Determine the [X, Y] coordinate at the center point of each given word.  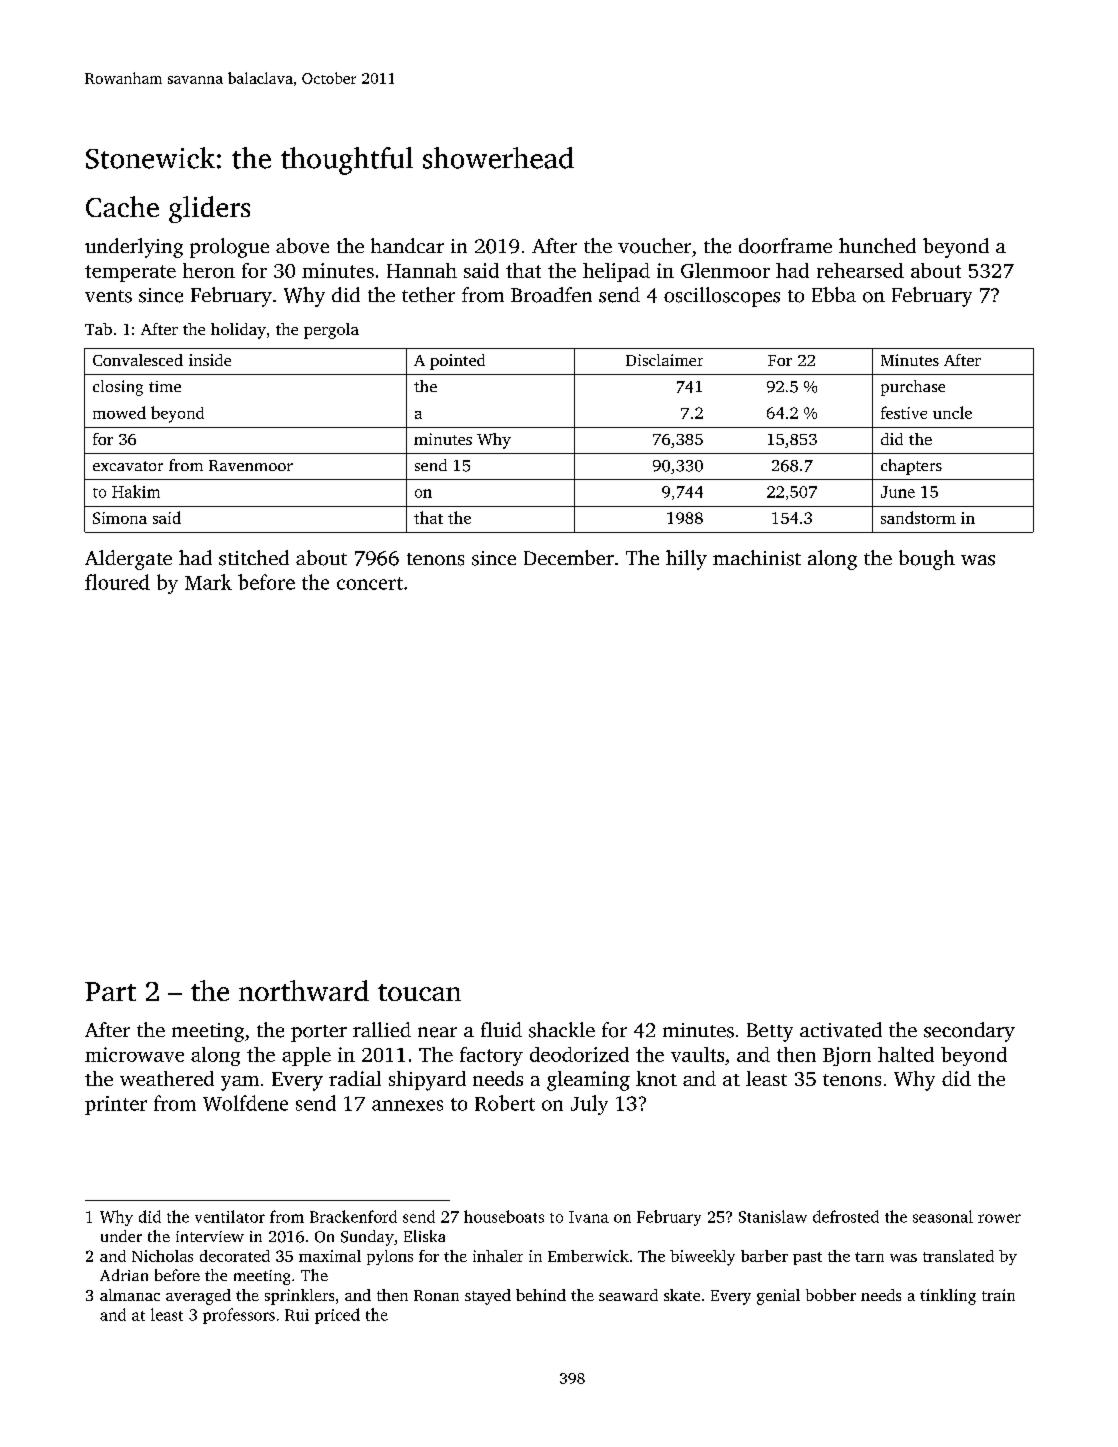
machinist [757, 558]
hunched [877, 245]
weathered [167, 1078]
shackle [562, 1030]
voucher [654, 246]
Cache [122, 206]
